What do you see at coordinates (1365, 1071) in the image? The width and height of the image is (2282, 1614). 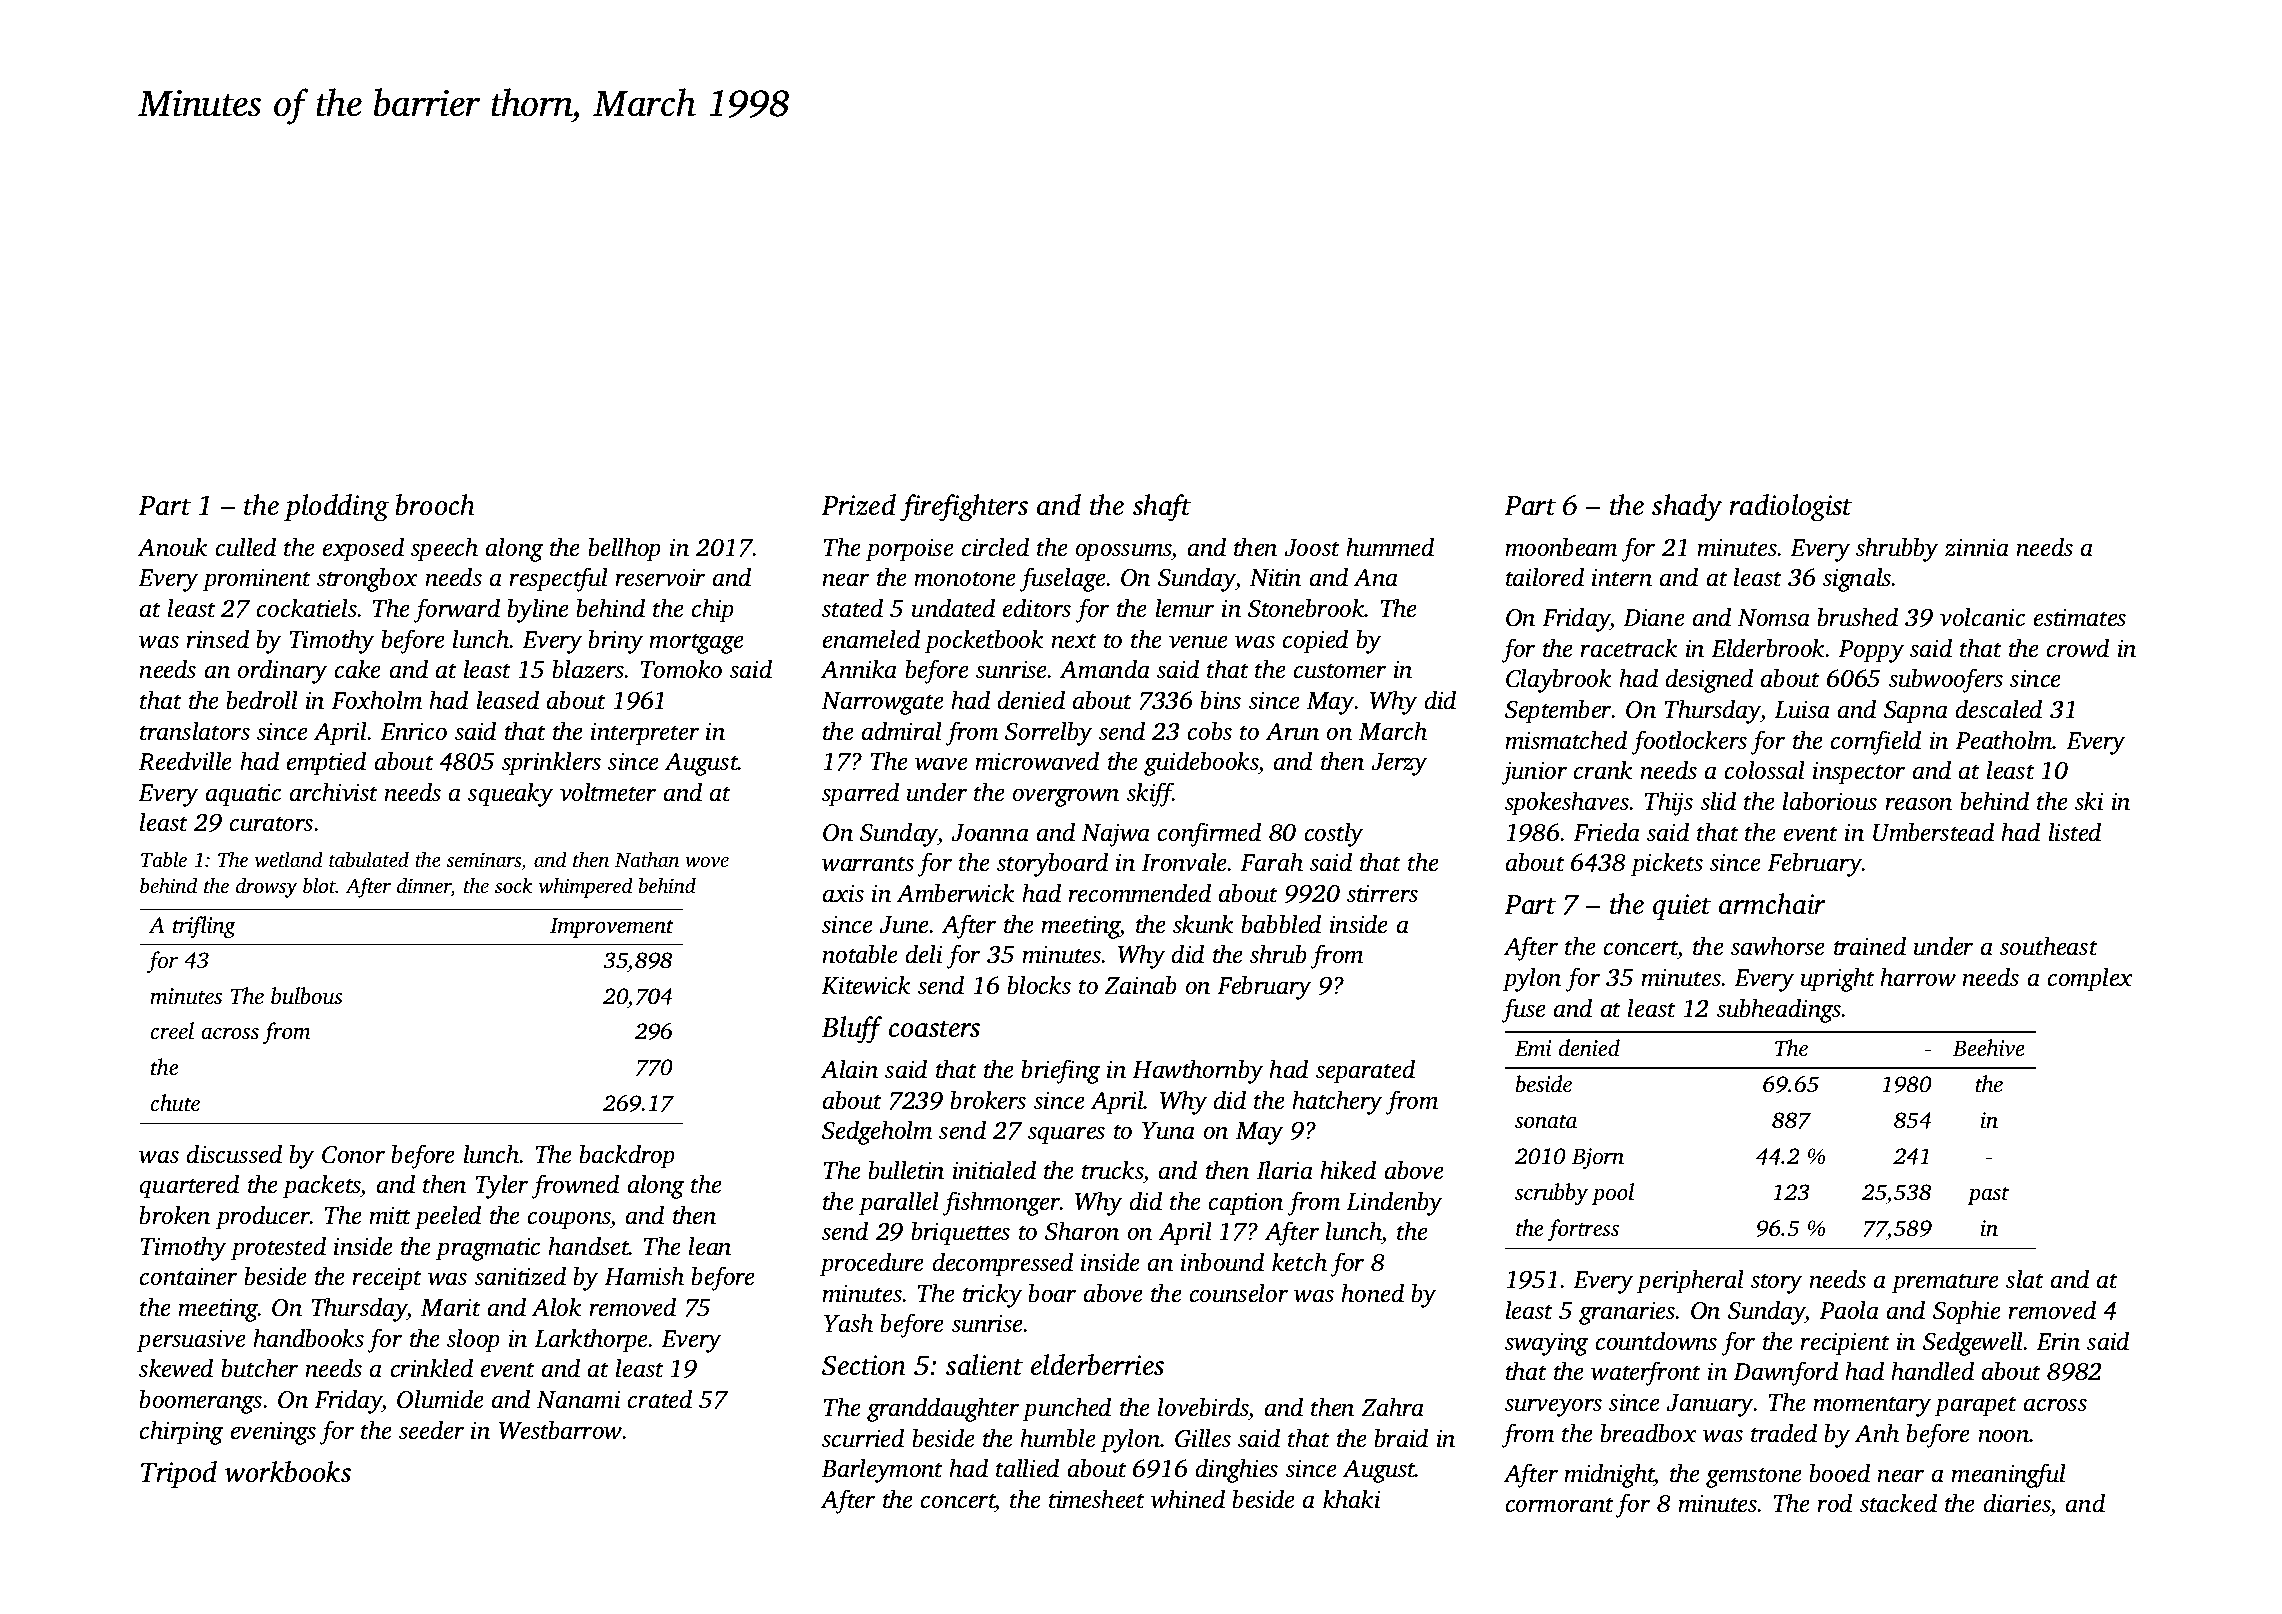 I see `separated` at bounding box center [1365, 1071].
